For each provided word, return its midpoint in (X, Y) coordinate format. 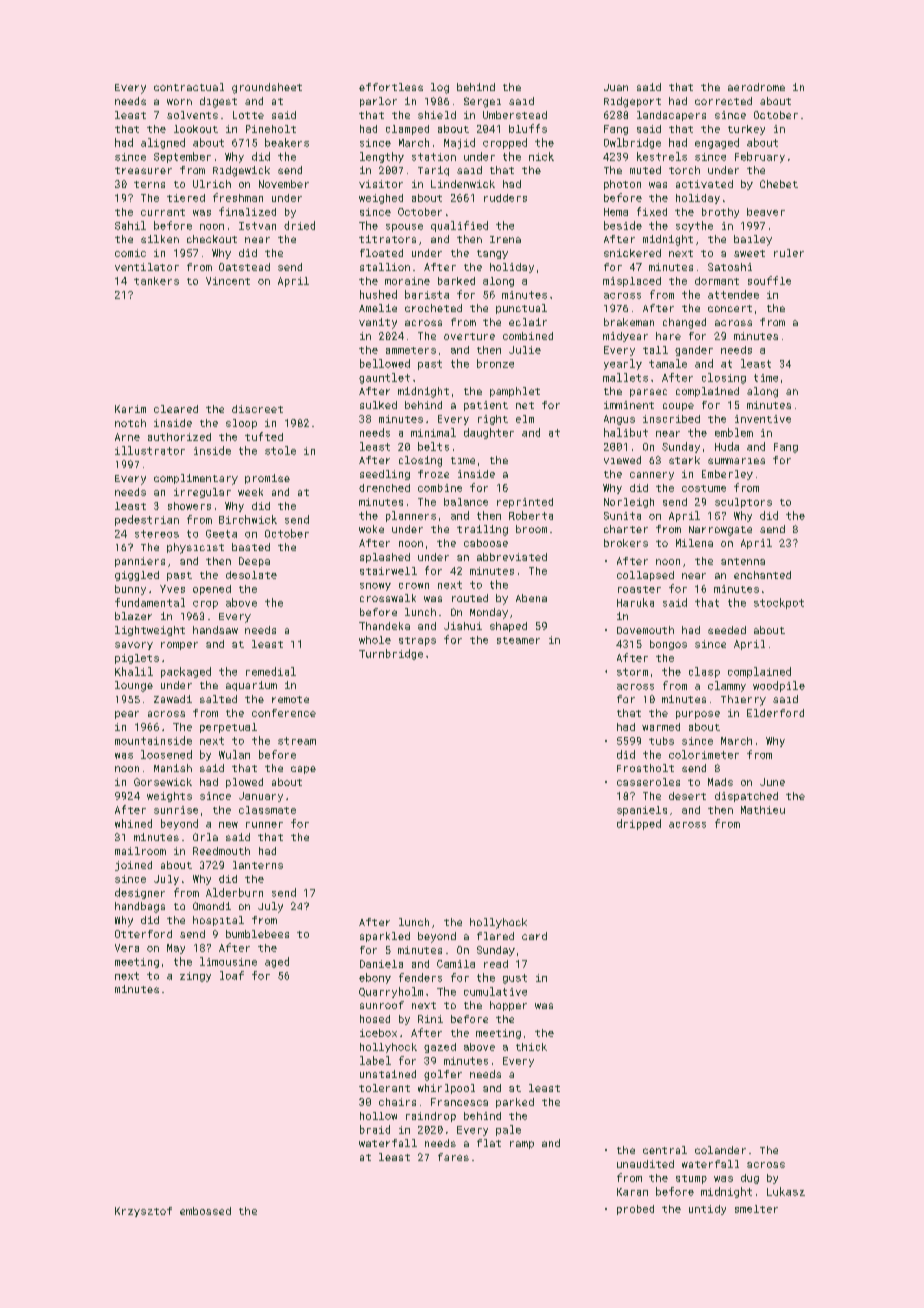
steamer (518, 640)
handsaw (215, 630)
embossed (205, 1211)
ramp (522, 1145)
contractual (189, 87)
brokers (626, 543)
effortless (391, 87)
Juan (616, 87)
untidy (707, 1210)
